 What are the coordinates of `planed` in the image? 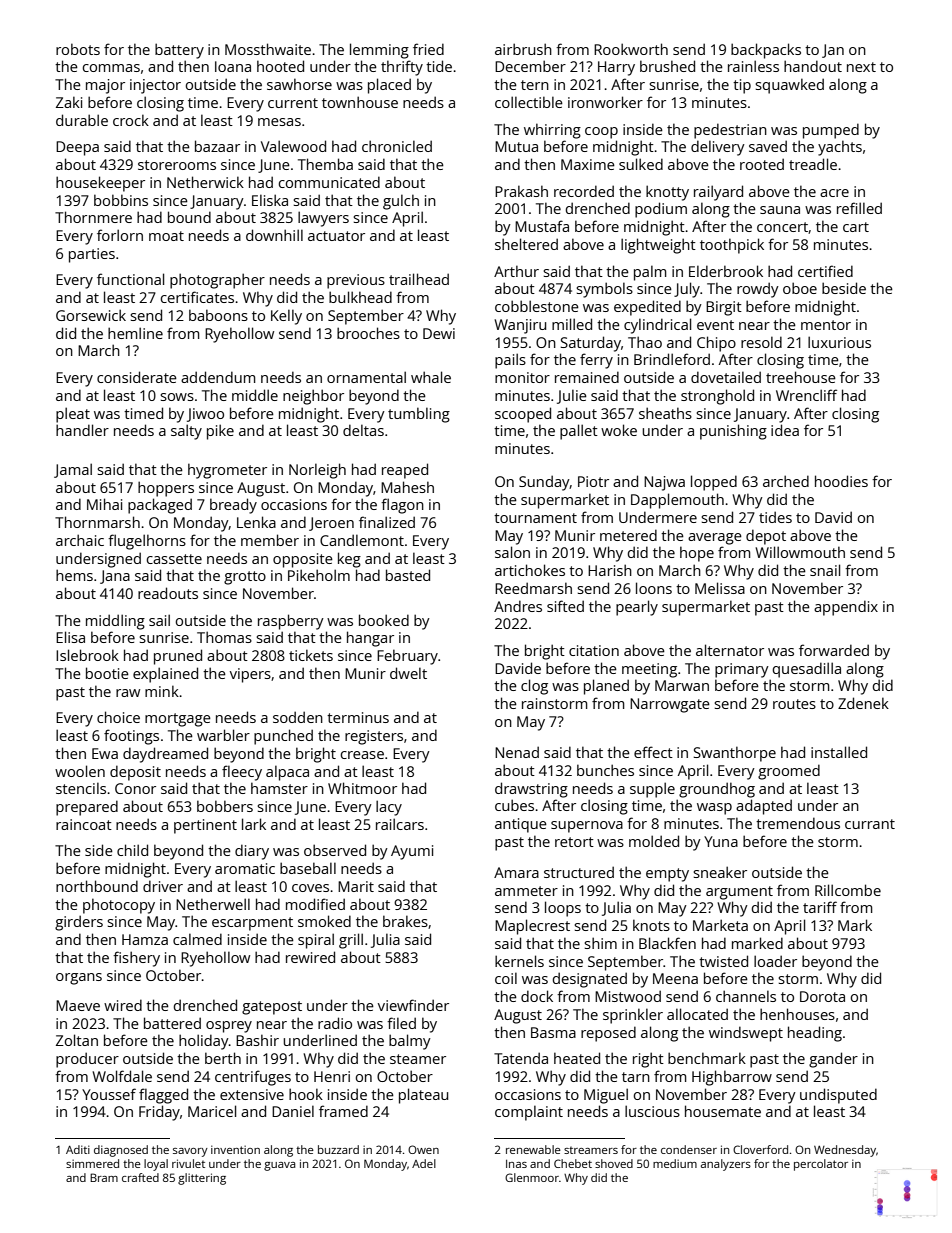 It's located at (606, 687).
